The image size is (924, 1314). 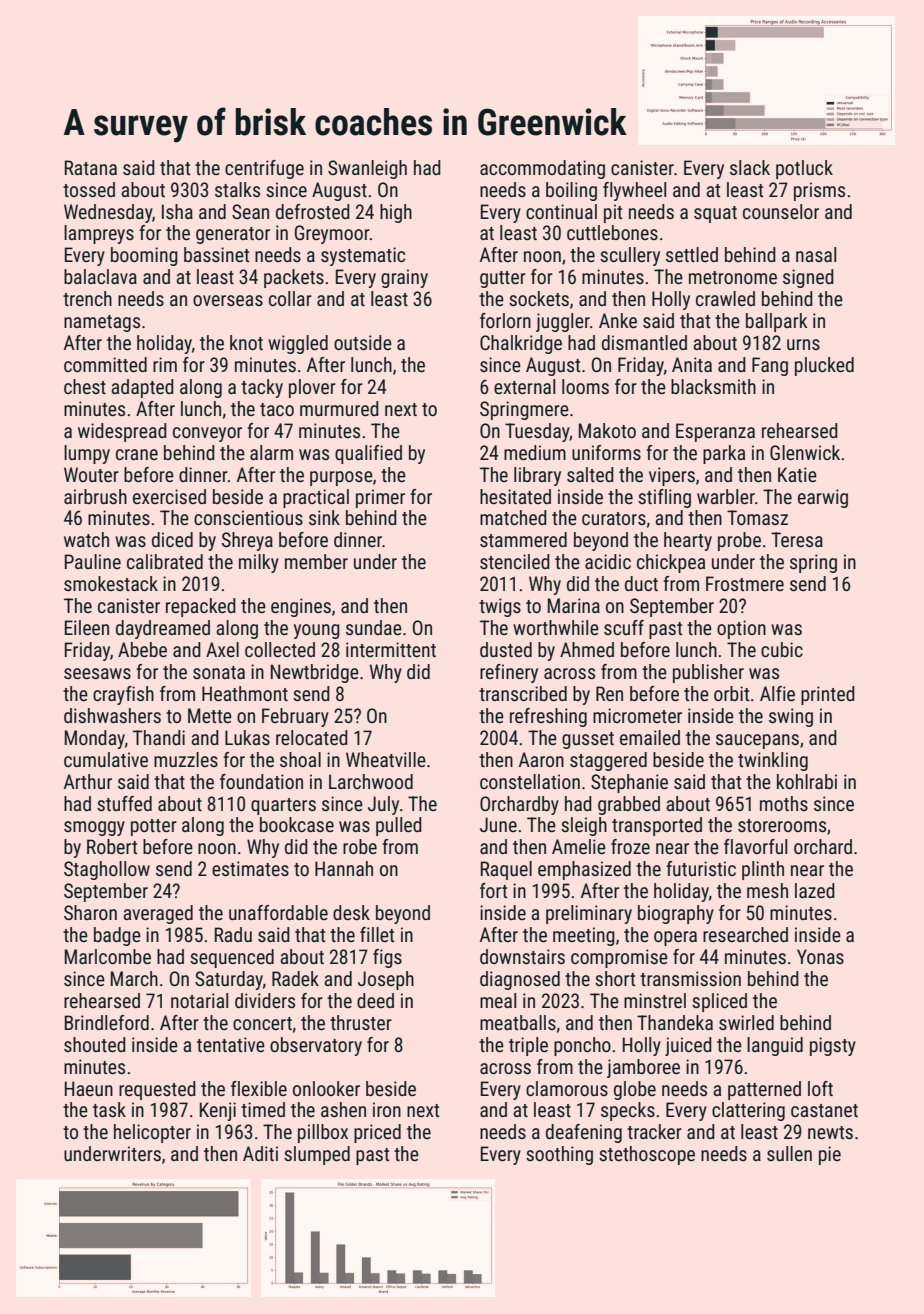 I want to click on tossed, so click(x=89, y=189).
